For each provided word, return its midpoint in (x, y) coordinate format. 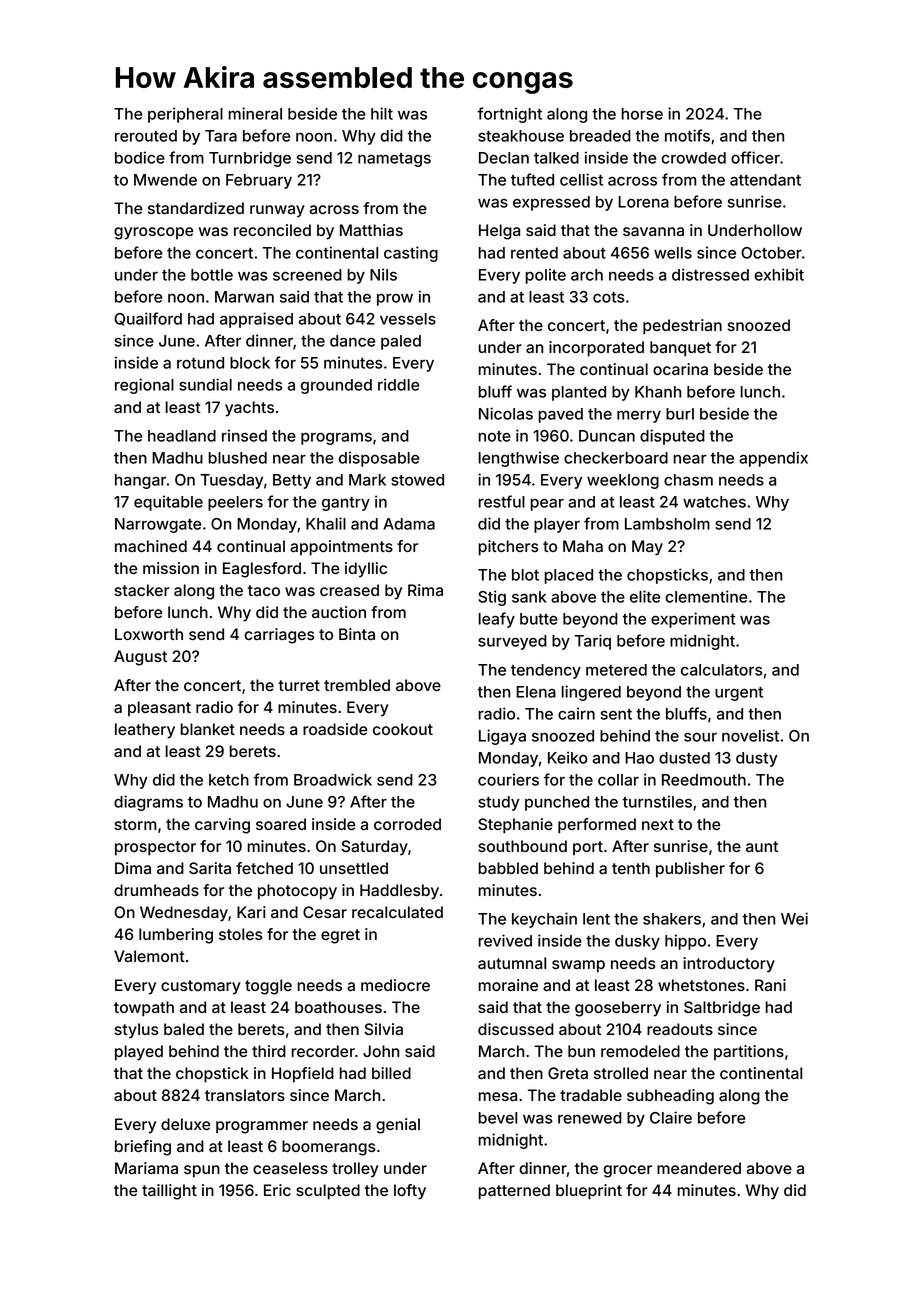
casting (411, 254)
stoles (241, 934)
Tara (221, 136)
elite (645, 596)
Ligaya (502, 737)
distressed (710, 274)
